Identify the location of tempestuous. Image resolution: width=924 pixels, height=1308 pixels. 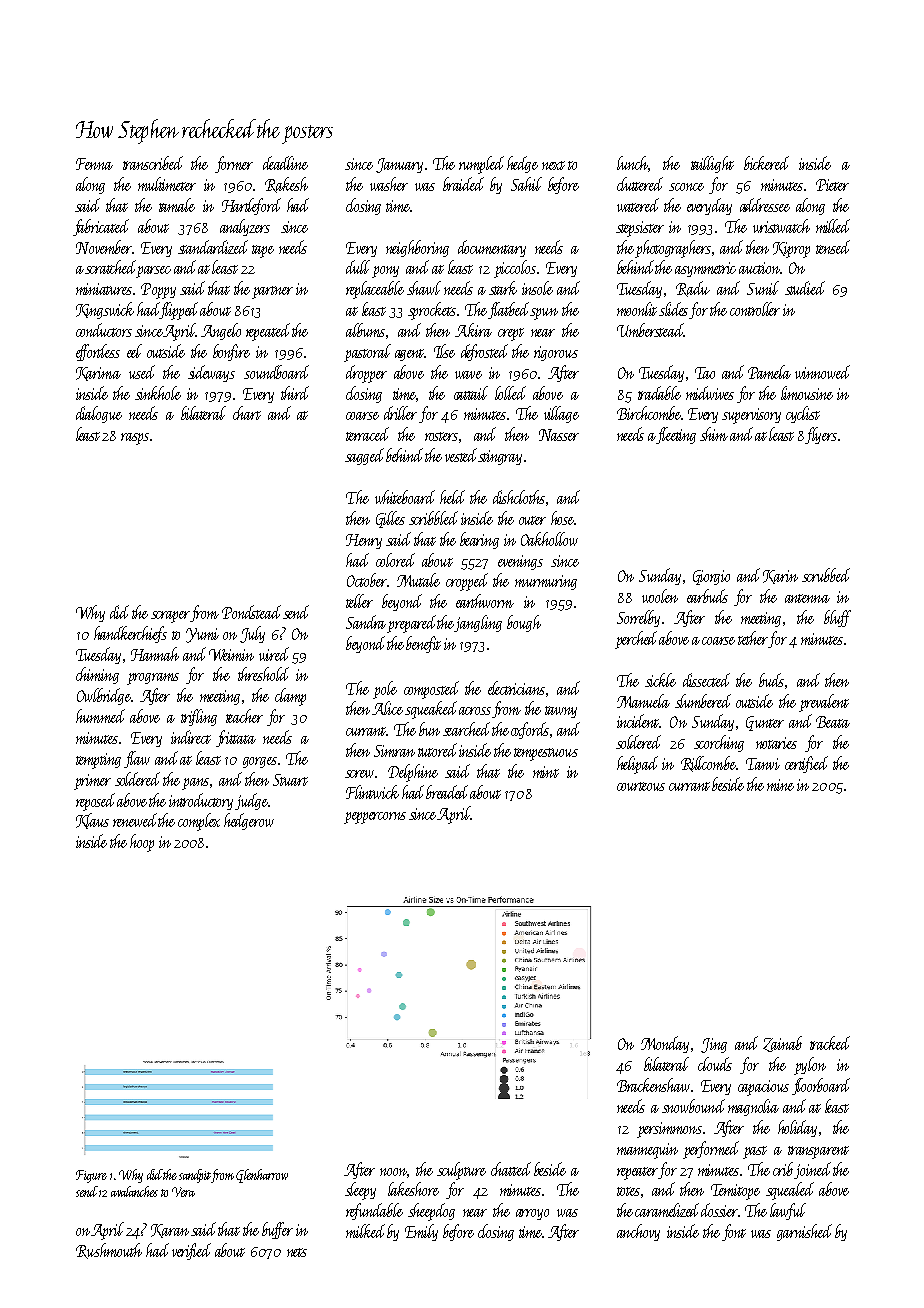
(546, 754).
